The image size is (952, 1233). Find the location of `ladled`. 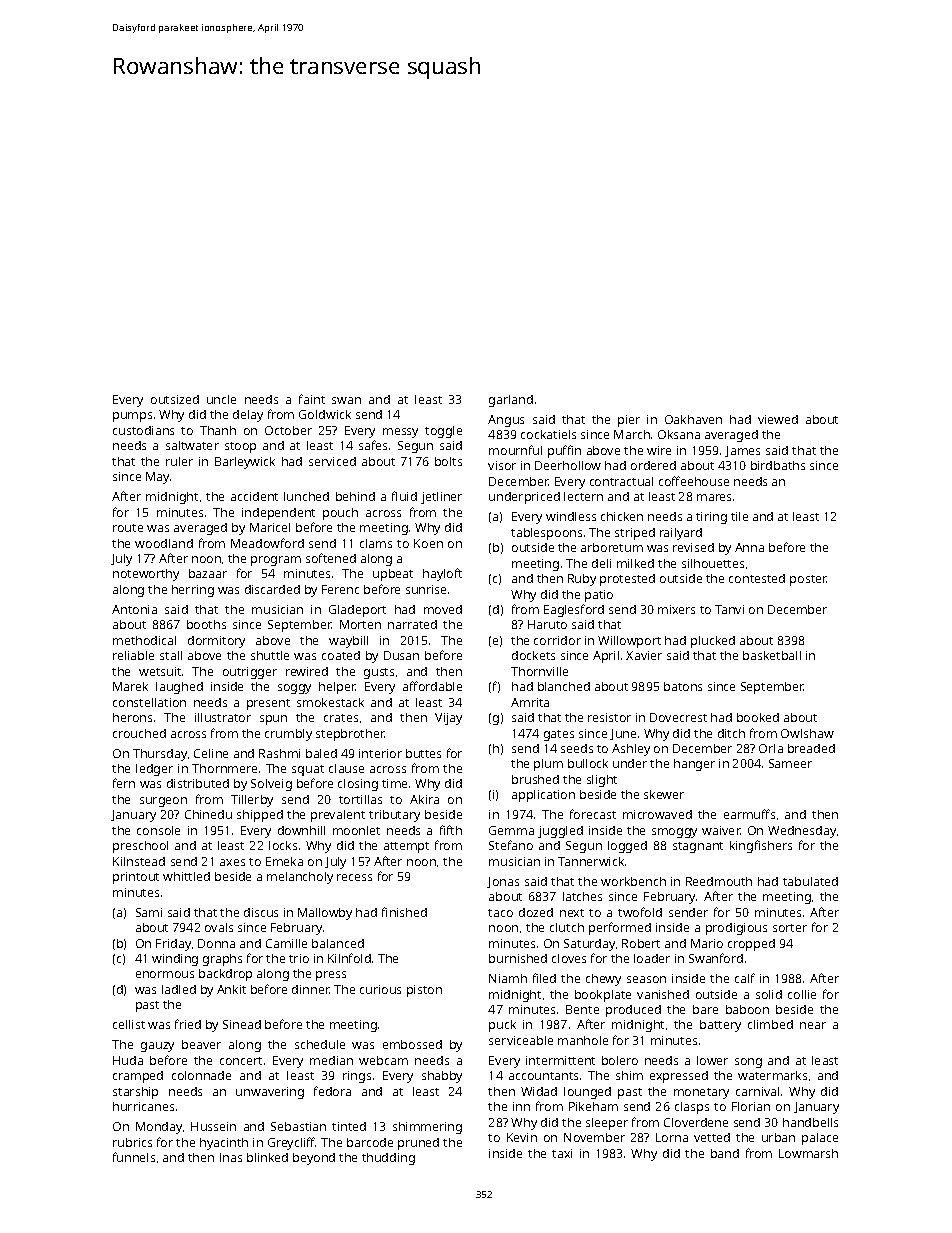

ladled is located at coordinates (179, 989).
